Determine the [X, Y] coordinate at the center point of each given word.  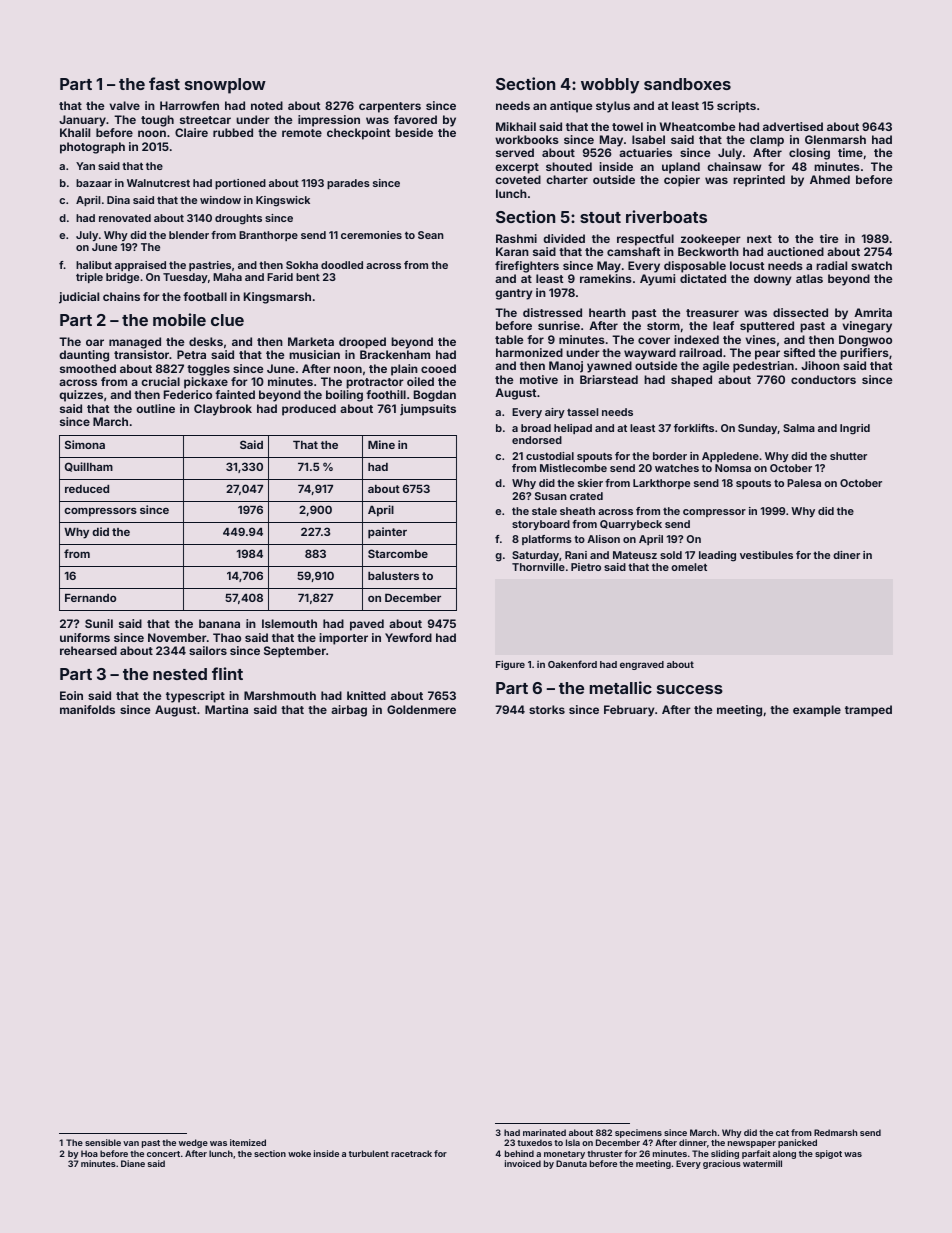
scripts [736, 107]
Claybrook [223, 410]
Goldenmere [421, 709]
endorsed [537, 440]
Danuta [571, 1163]
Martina [226, 709]
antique [571, 107]
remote [302, 133]
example [817, 711]
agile [716, 367]
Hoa [89, 1153]
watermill [762, 1163]
